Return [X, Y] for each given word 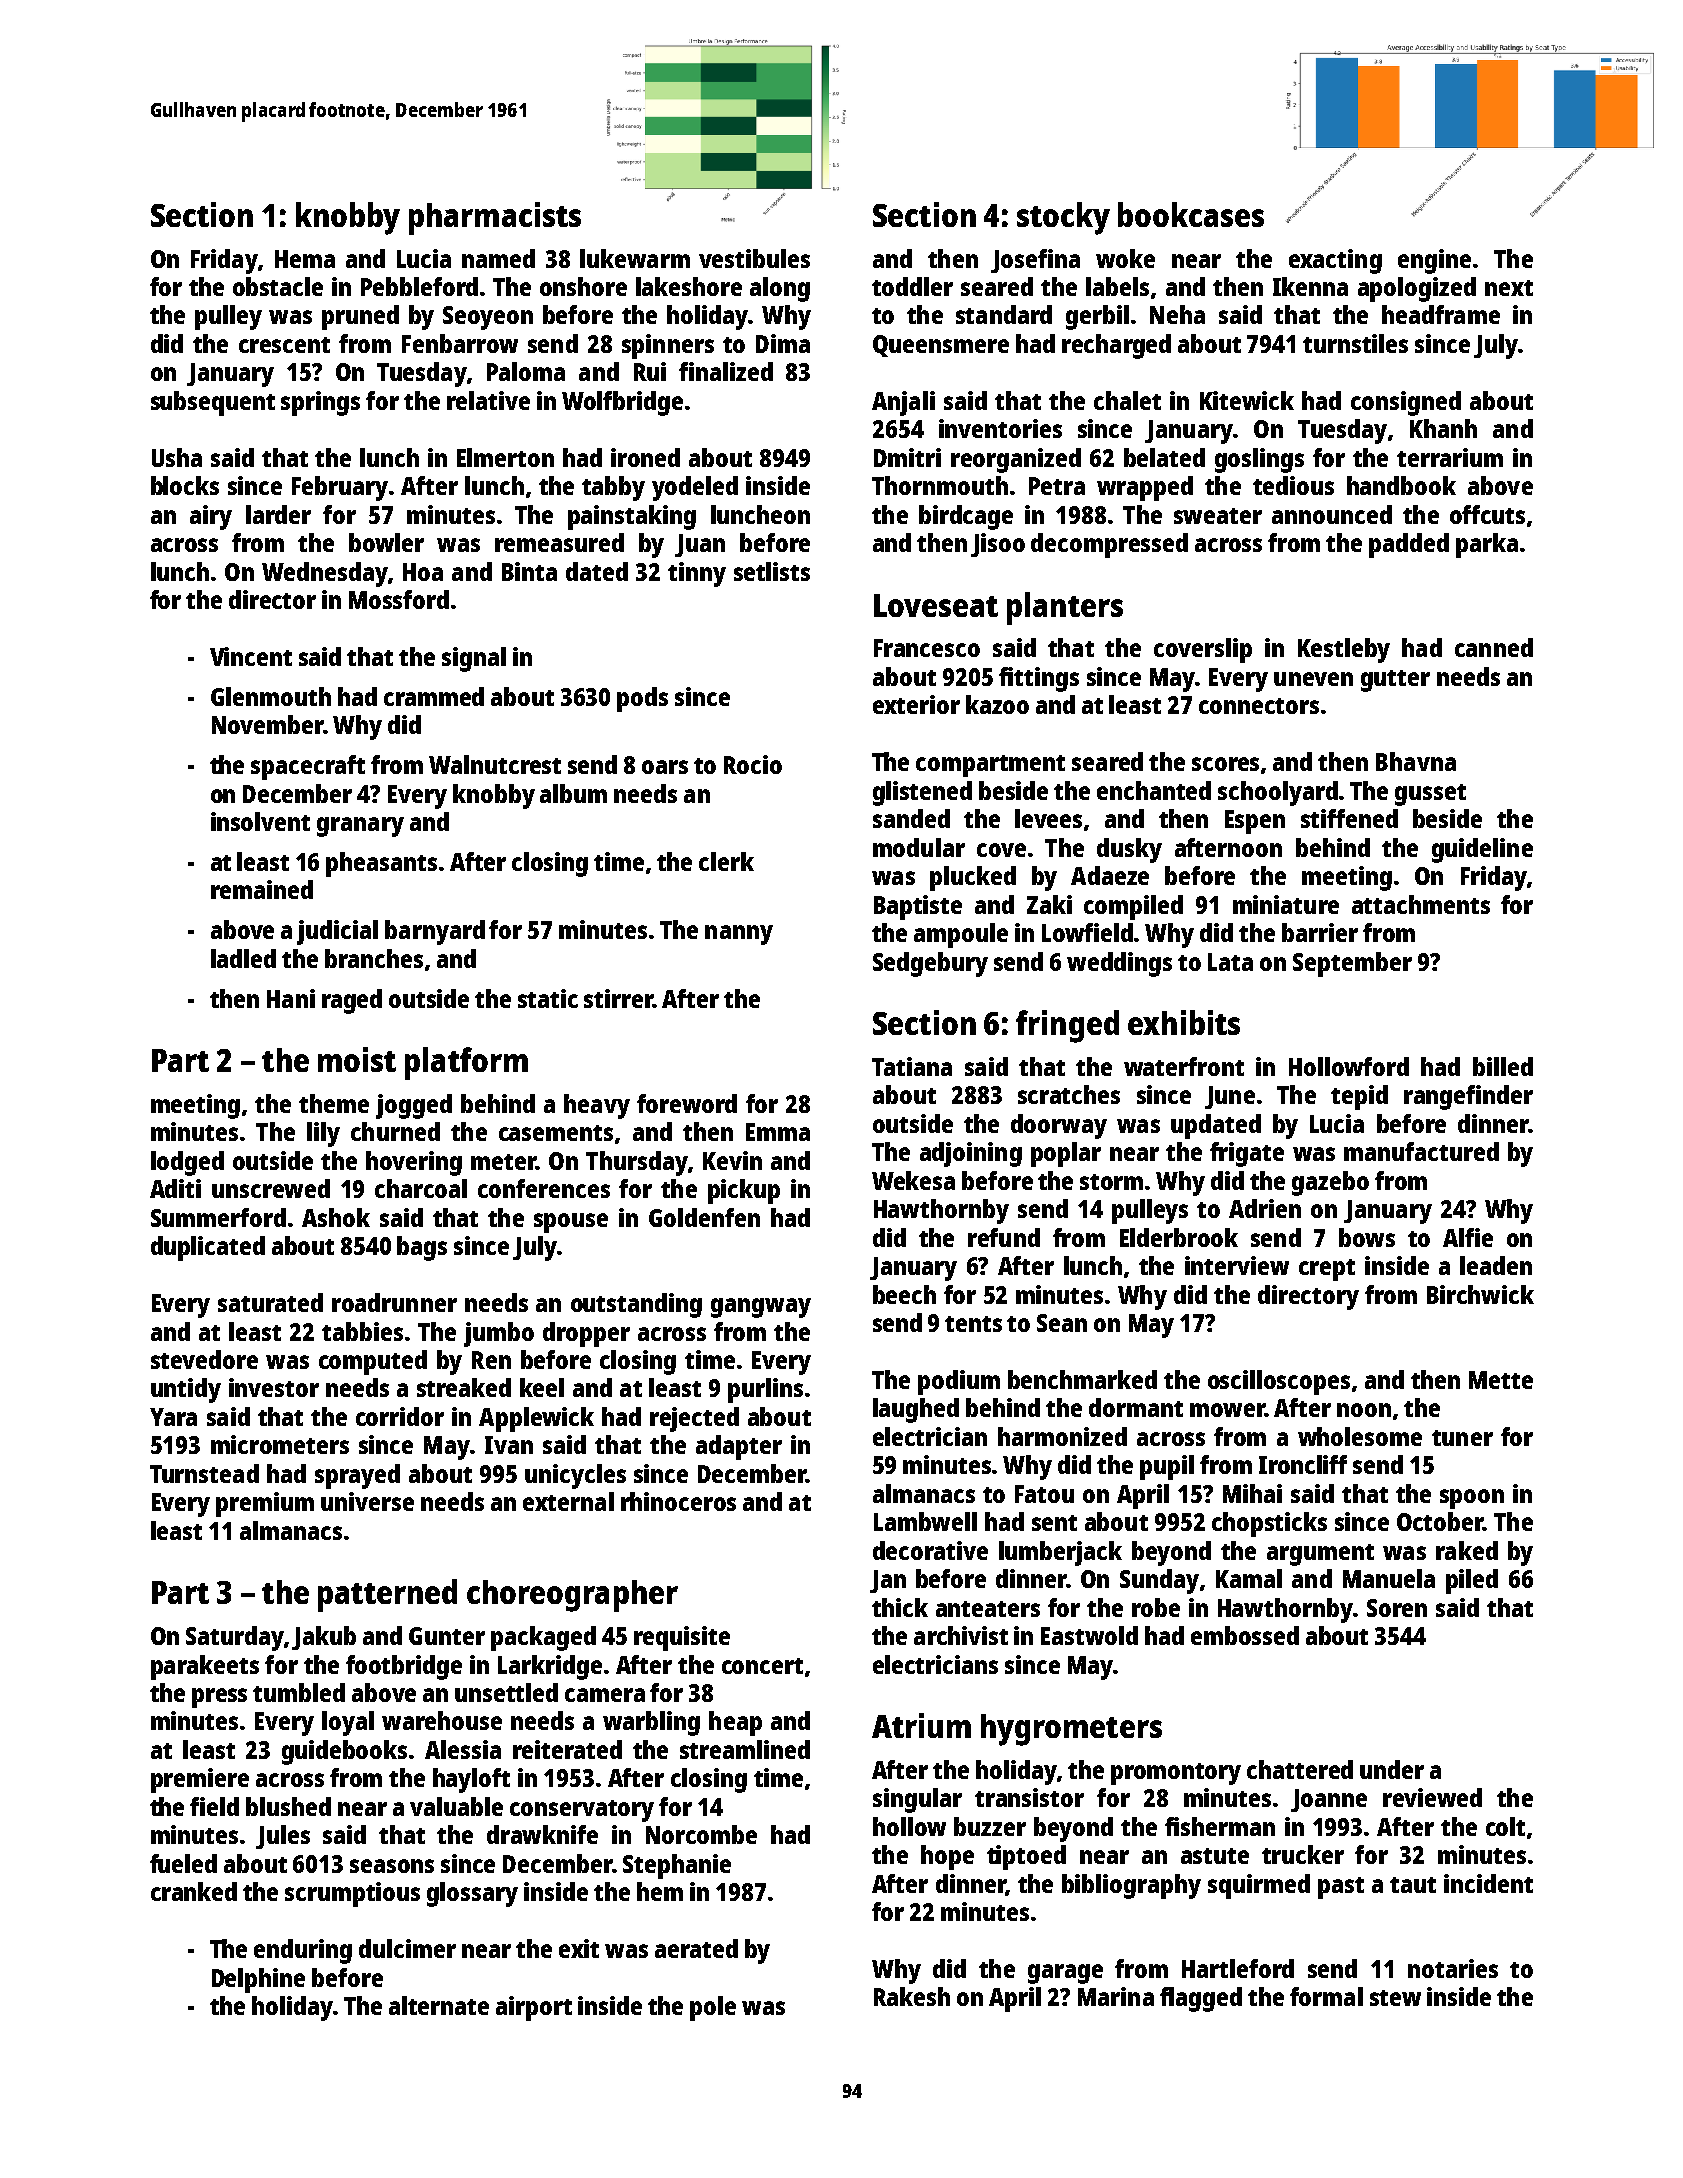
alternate [439, 2005]
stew [1395, 1998]
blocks [185, 485]
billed [1503, 1066]
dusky [1129, 850]
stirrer [618, 998]
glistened [922, 793]
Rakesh [912, 1996]
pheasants [381, 864]
